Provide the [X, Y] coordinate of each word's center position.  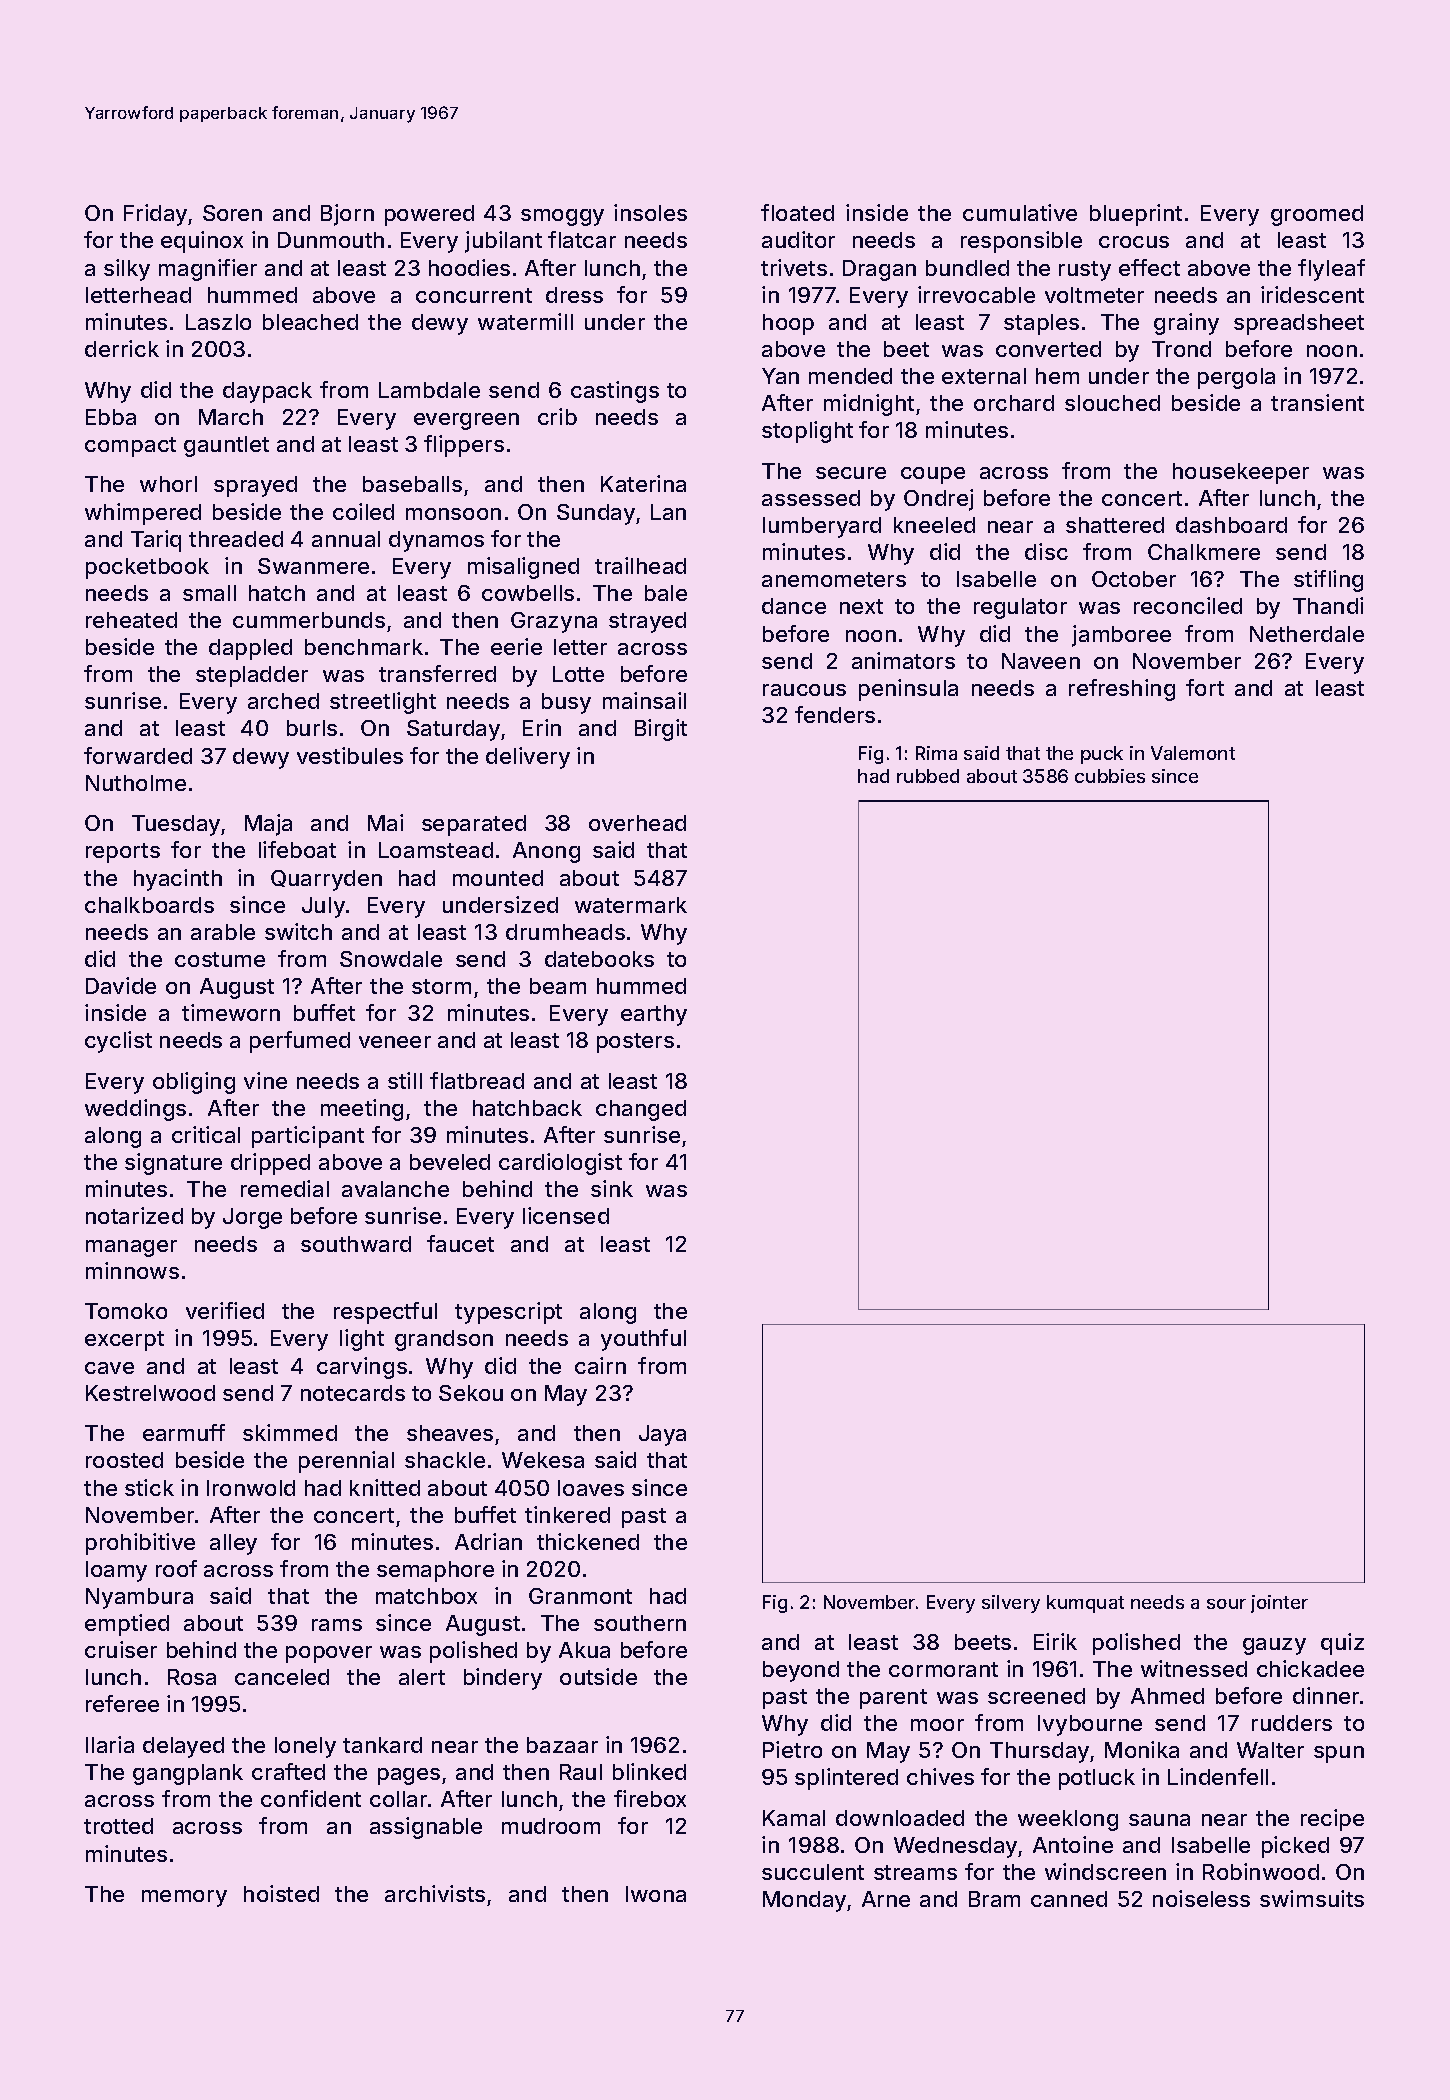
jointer [1279, 1604]
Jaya [662, 1435]
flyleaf [1331, 270]
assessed [811, 498]
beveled [450, 1162]
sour [1226, 1604]
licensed [566, 1215]
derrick [122, 348]
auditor [798, 239]
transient [1317, 402]
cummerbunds [309, 620]
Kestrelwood [150, 1393]
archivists [435, 1893]
